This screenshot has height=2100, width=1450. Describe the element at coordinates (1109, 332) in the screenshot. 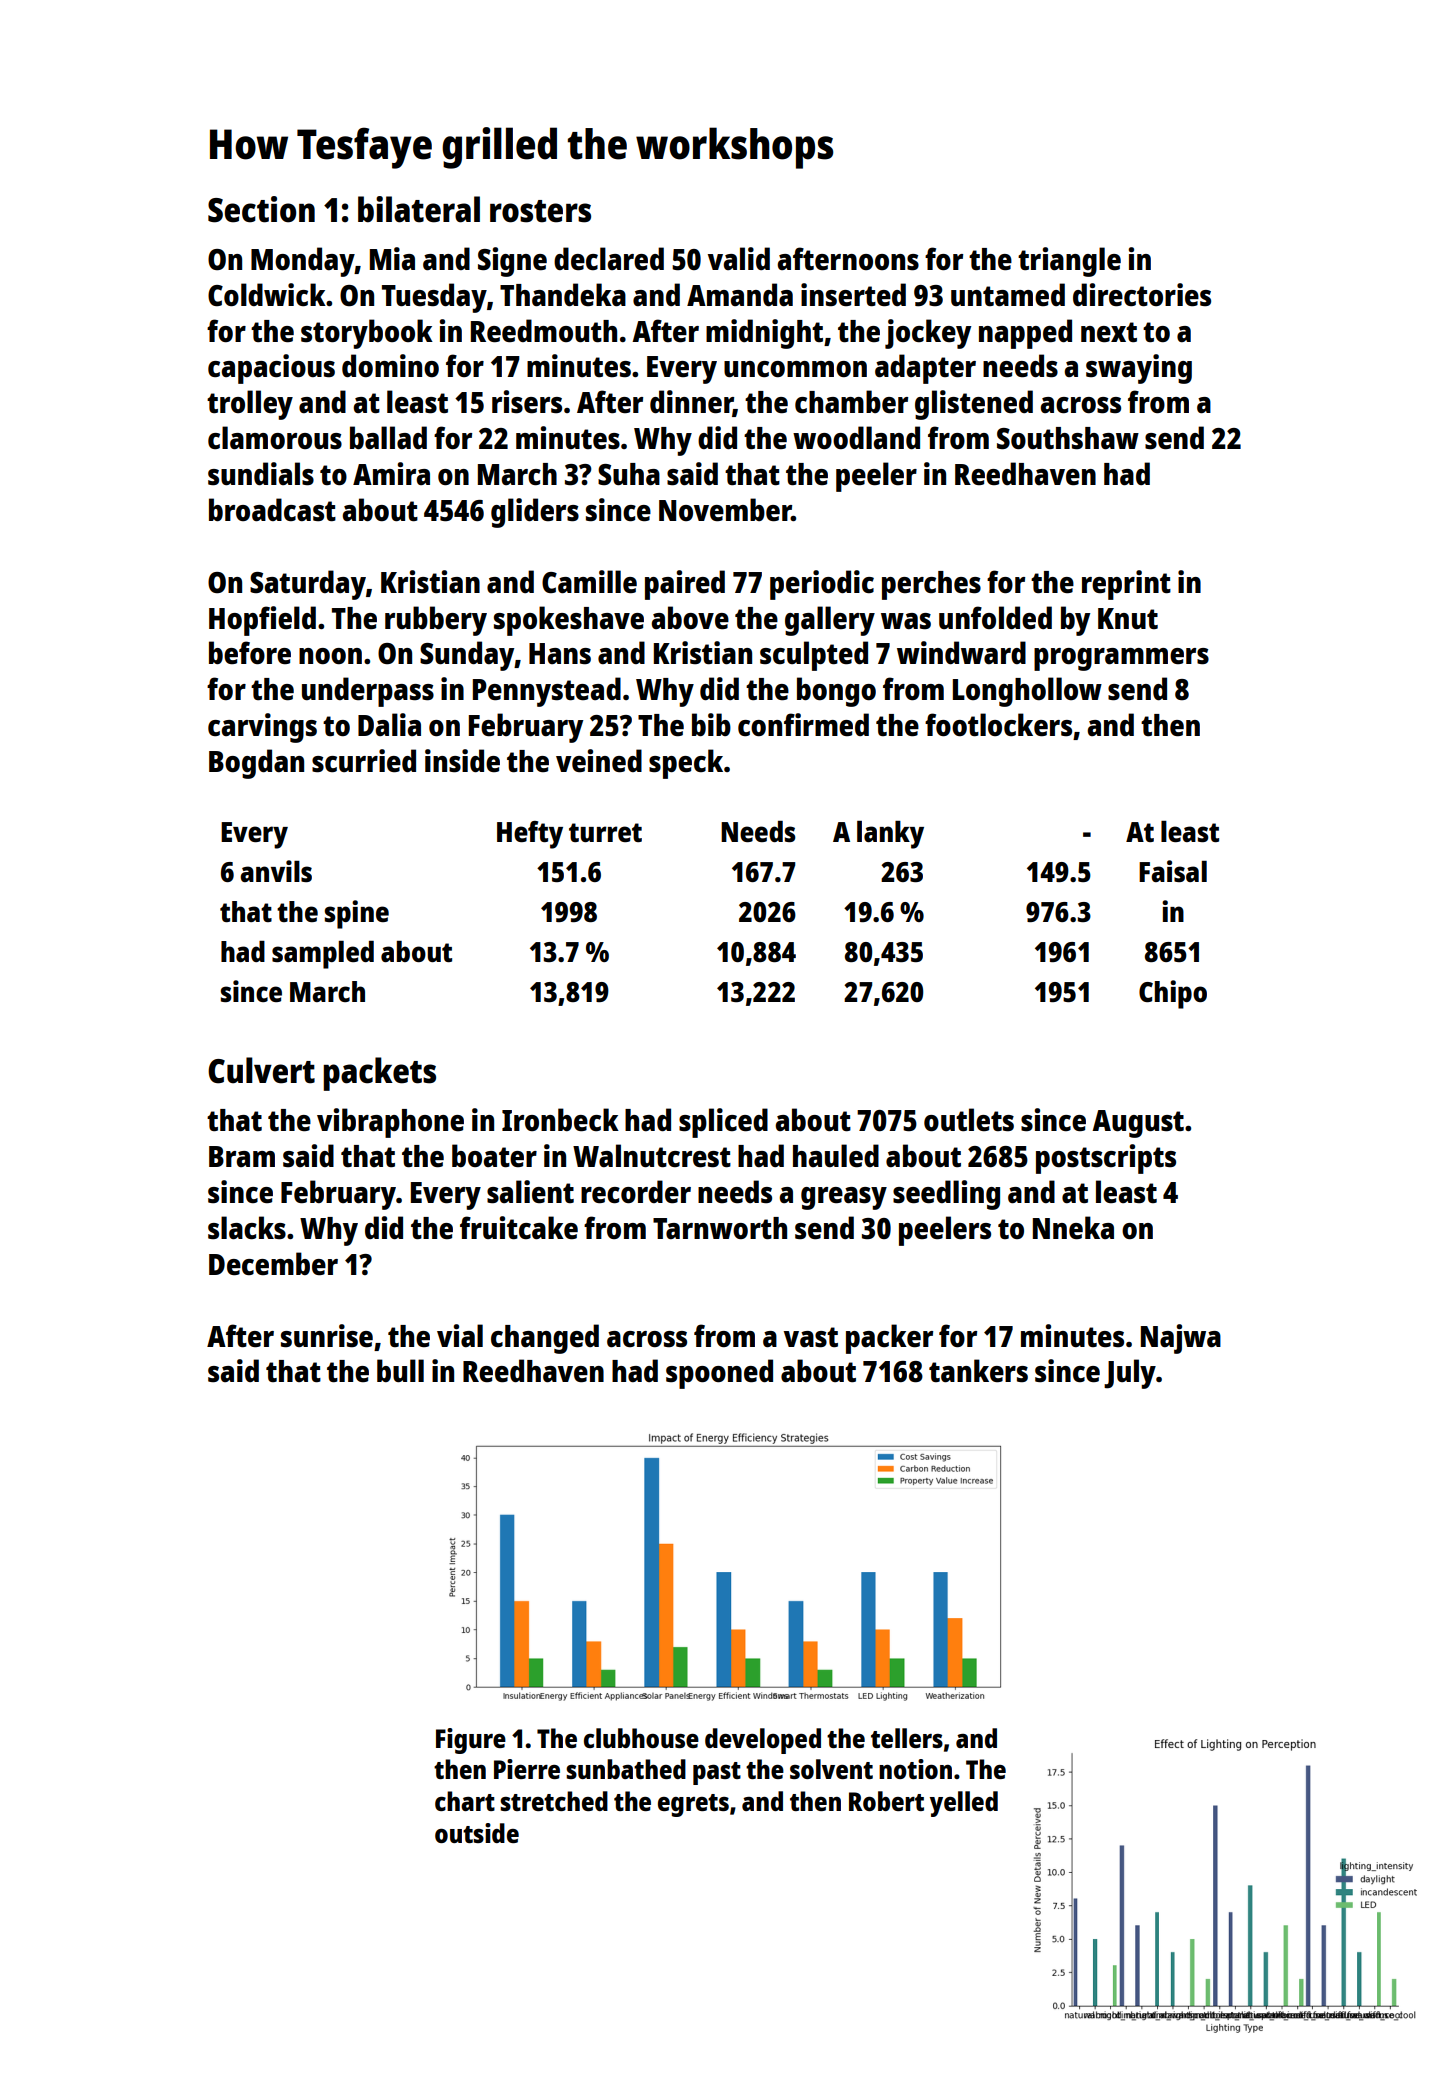

I see `next` at that location.
